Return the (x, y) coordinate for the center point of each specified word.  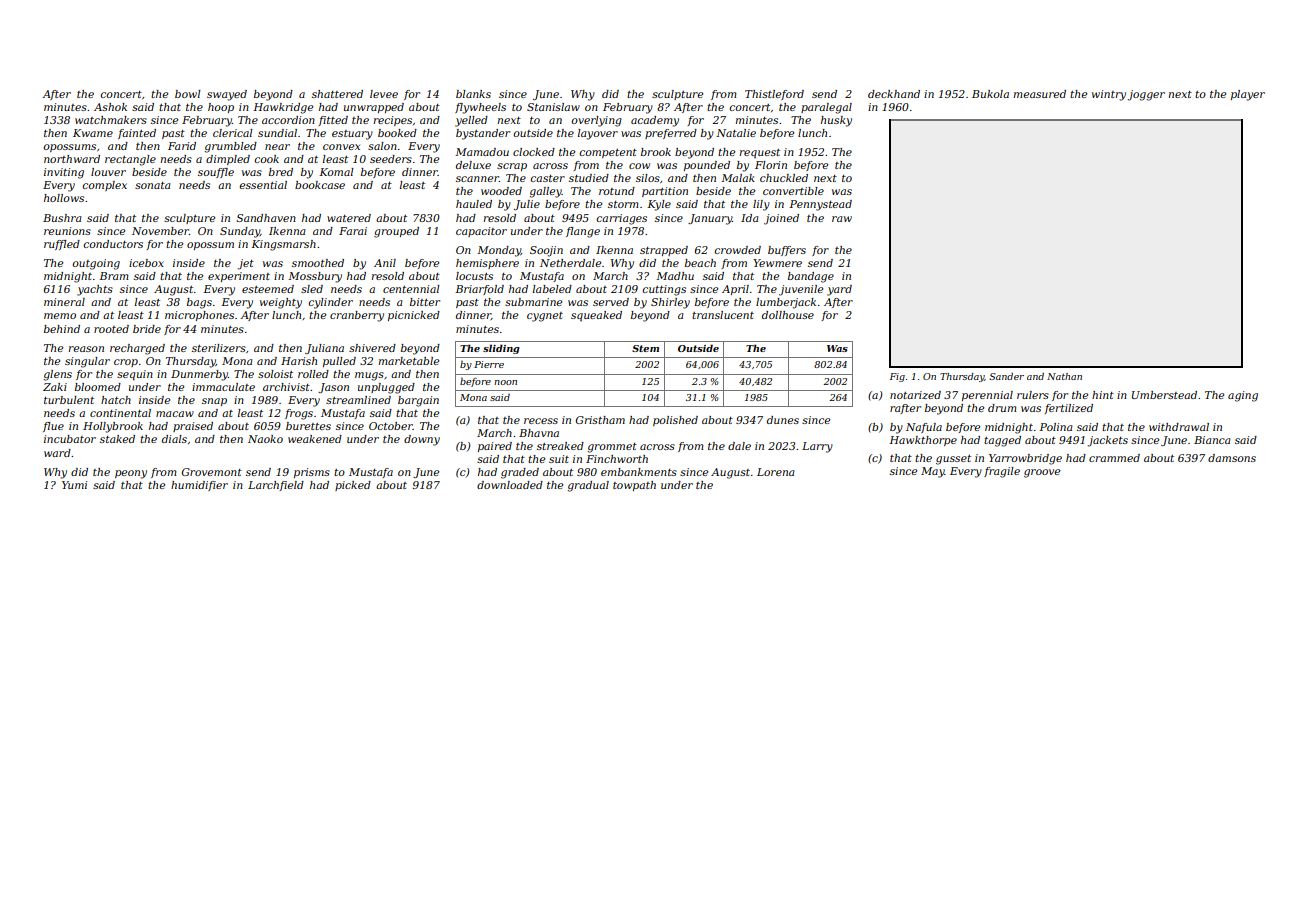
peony (131, 474)
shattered (337, 94)
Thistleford (774, 95)
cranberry (357, 316)
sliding (501, 349)
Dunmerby (199, 375)
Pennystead (820, 205)
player (1248, 95)
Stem (645, 348)
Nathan (1064, 376)
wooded (501, 191)
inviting (64, 173)
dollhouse (788, 315)
